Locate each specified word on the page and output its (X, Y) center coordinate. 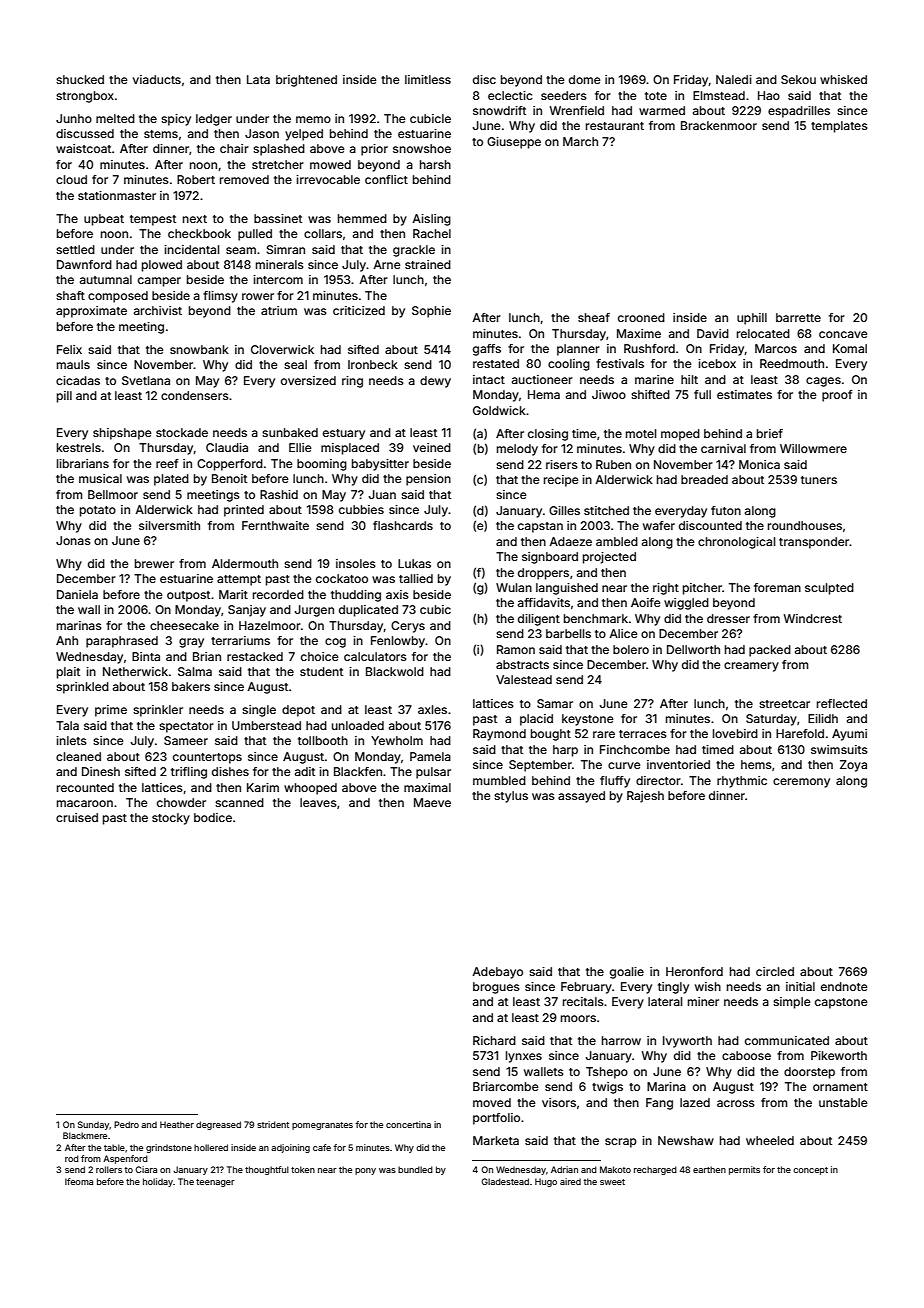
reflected (842, 703)
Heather (177, 1124)
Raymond (499, 735)
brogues (496, 988)
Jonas (73, 540)
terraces (643, 734)
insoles (356, 563)
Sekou (798, 79)
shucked (80, 79)
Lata (258, 79)
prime (111, 711)
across (736, 1103)
